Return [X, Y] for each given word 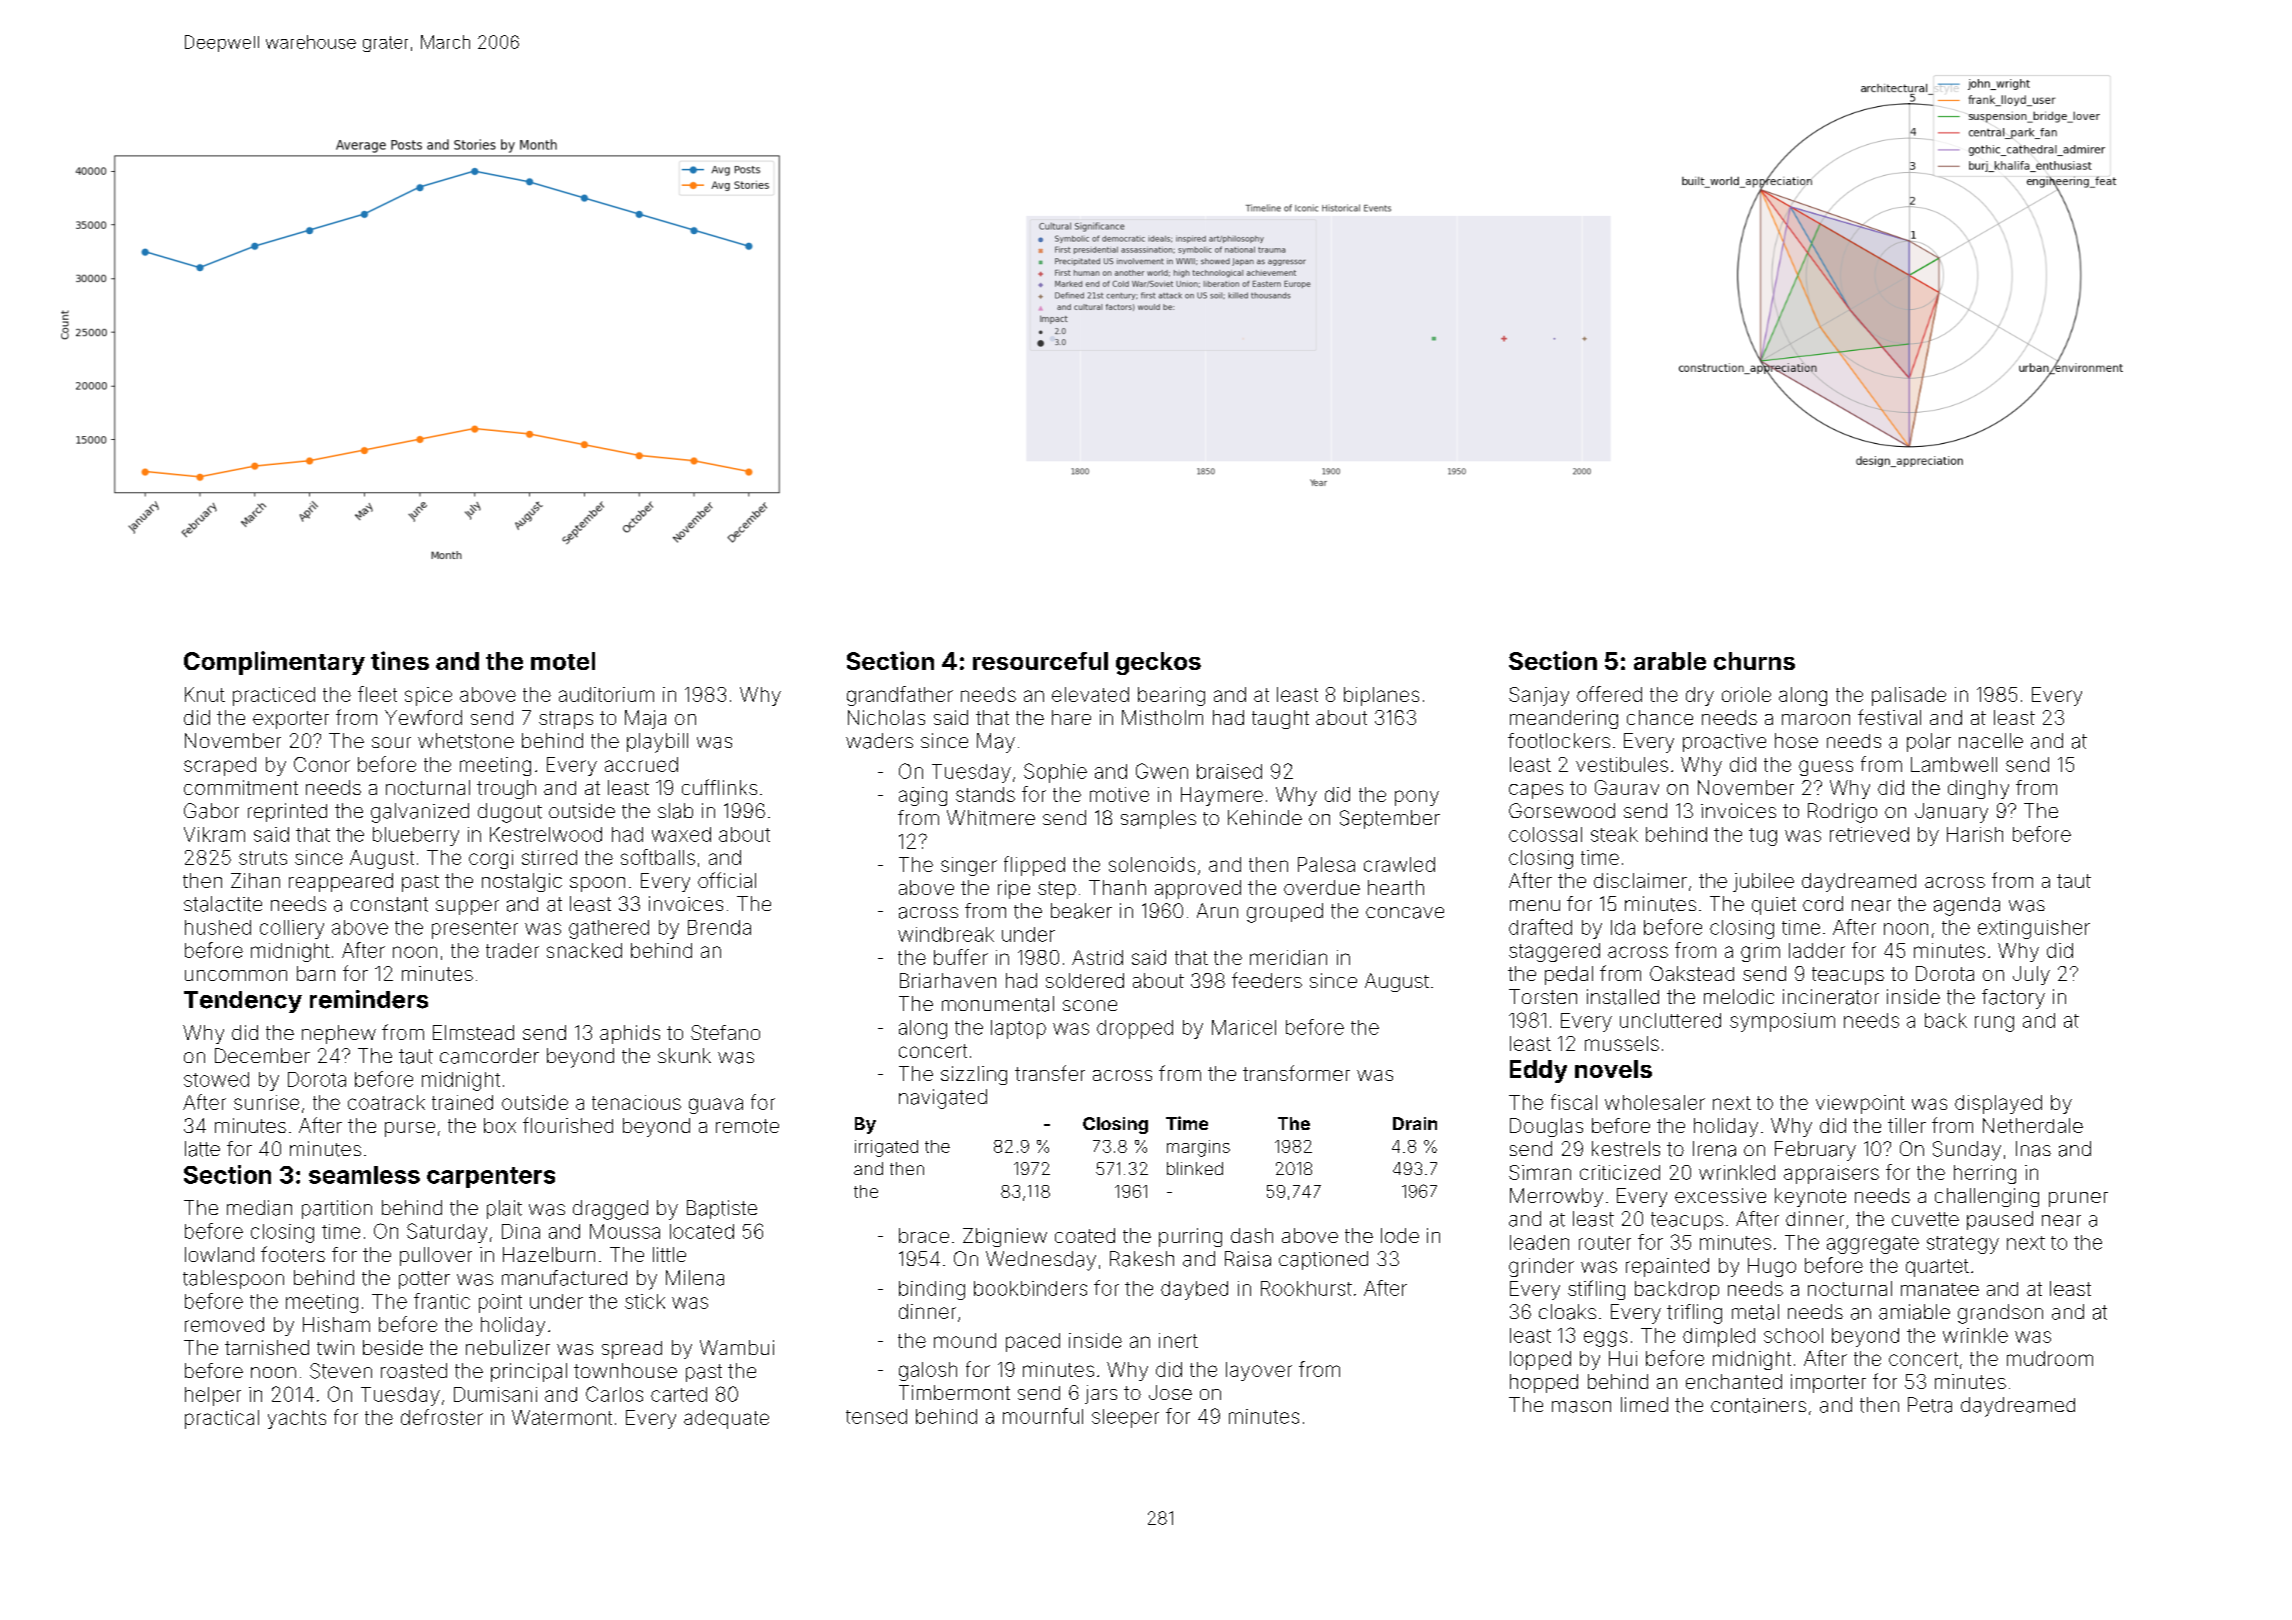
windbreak [946, 934]
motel [563, 661]
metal [1755, 1312]
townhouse [625, 1371]
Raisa [1248, 1259]
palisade [1909, 696]
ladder [1817, 950]
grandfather [900, 696]
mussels [1622, 1043]
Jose [1170, 1392]
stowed [216, 1079]
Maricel [1244, 1027]
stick [645, 1301]
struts [263, 858]
